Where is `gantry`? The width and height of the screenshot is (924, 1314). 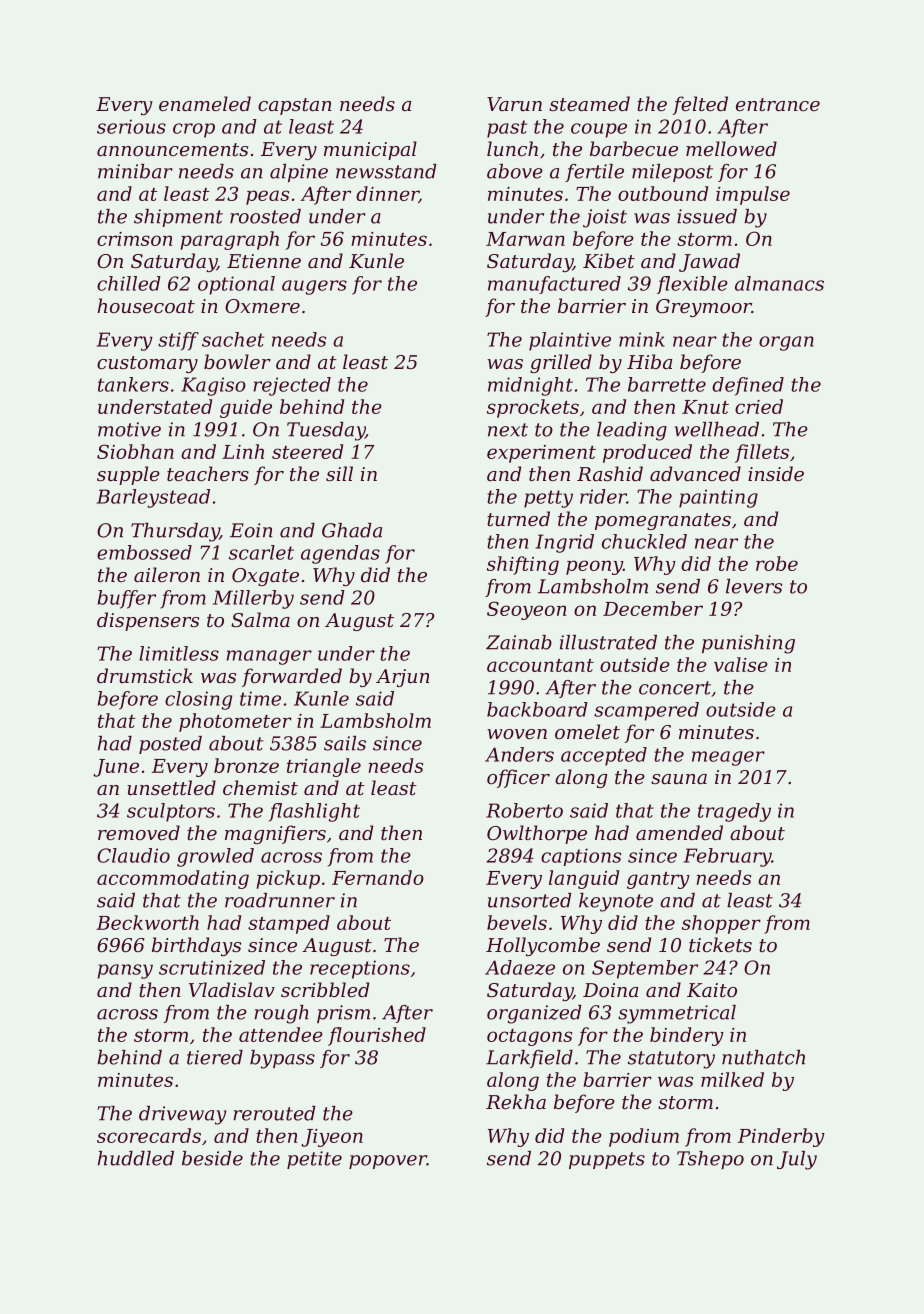
gantry is located at coordinates (658, 880).
